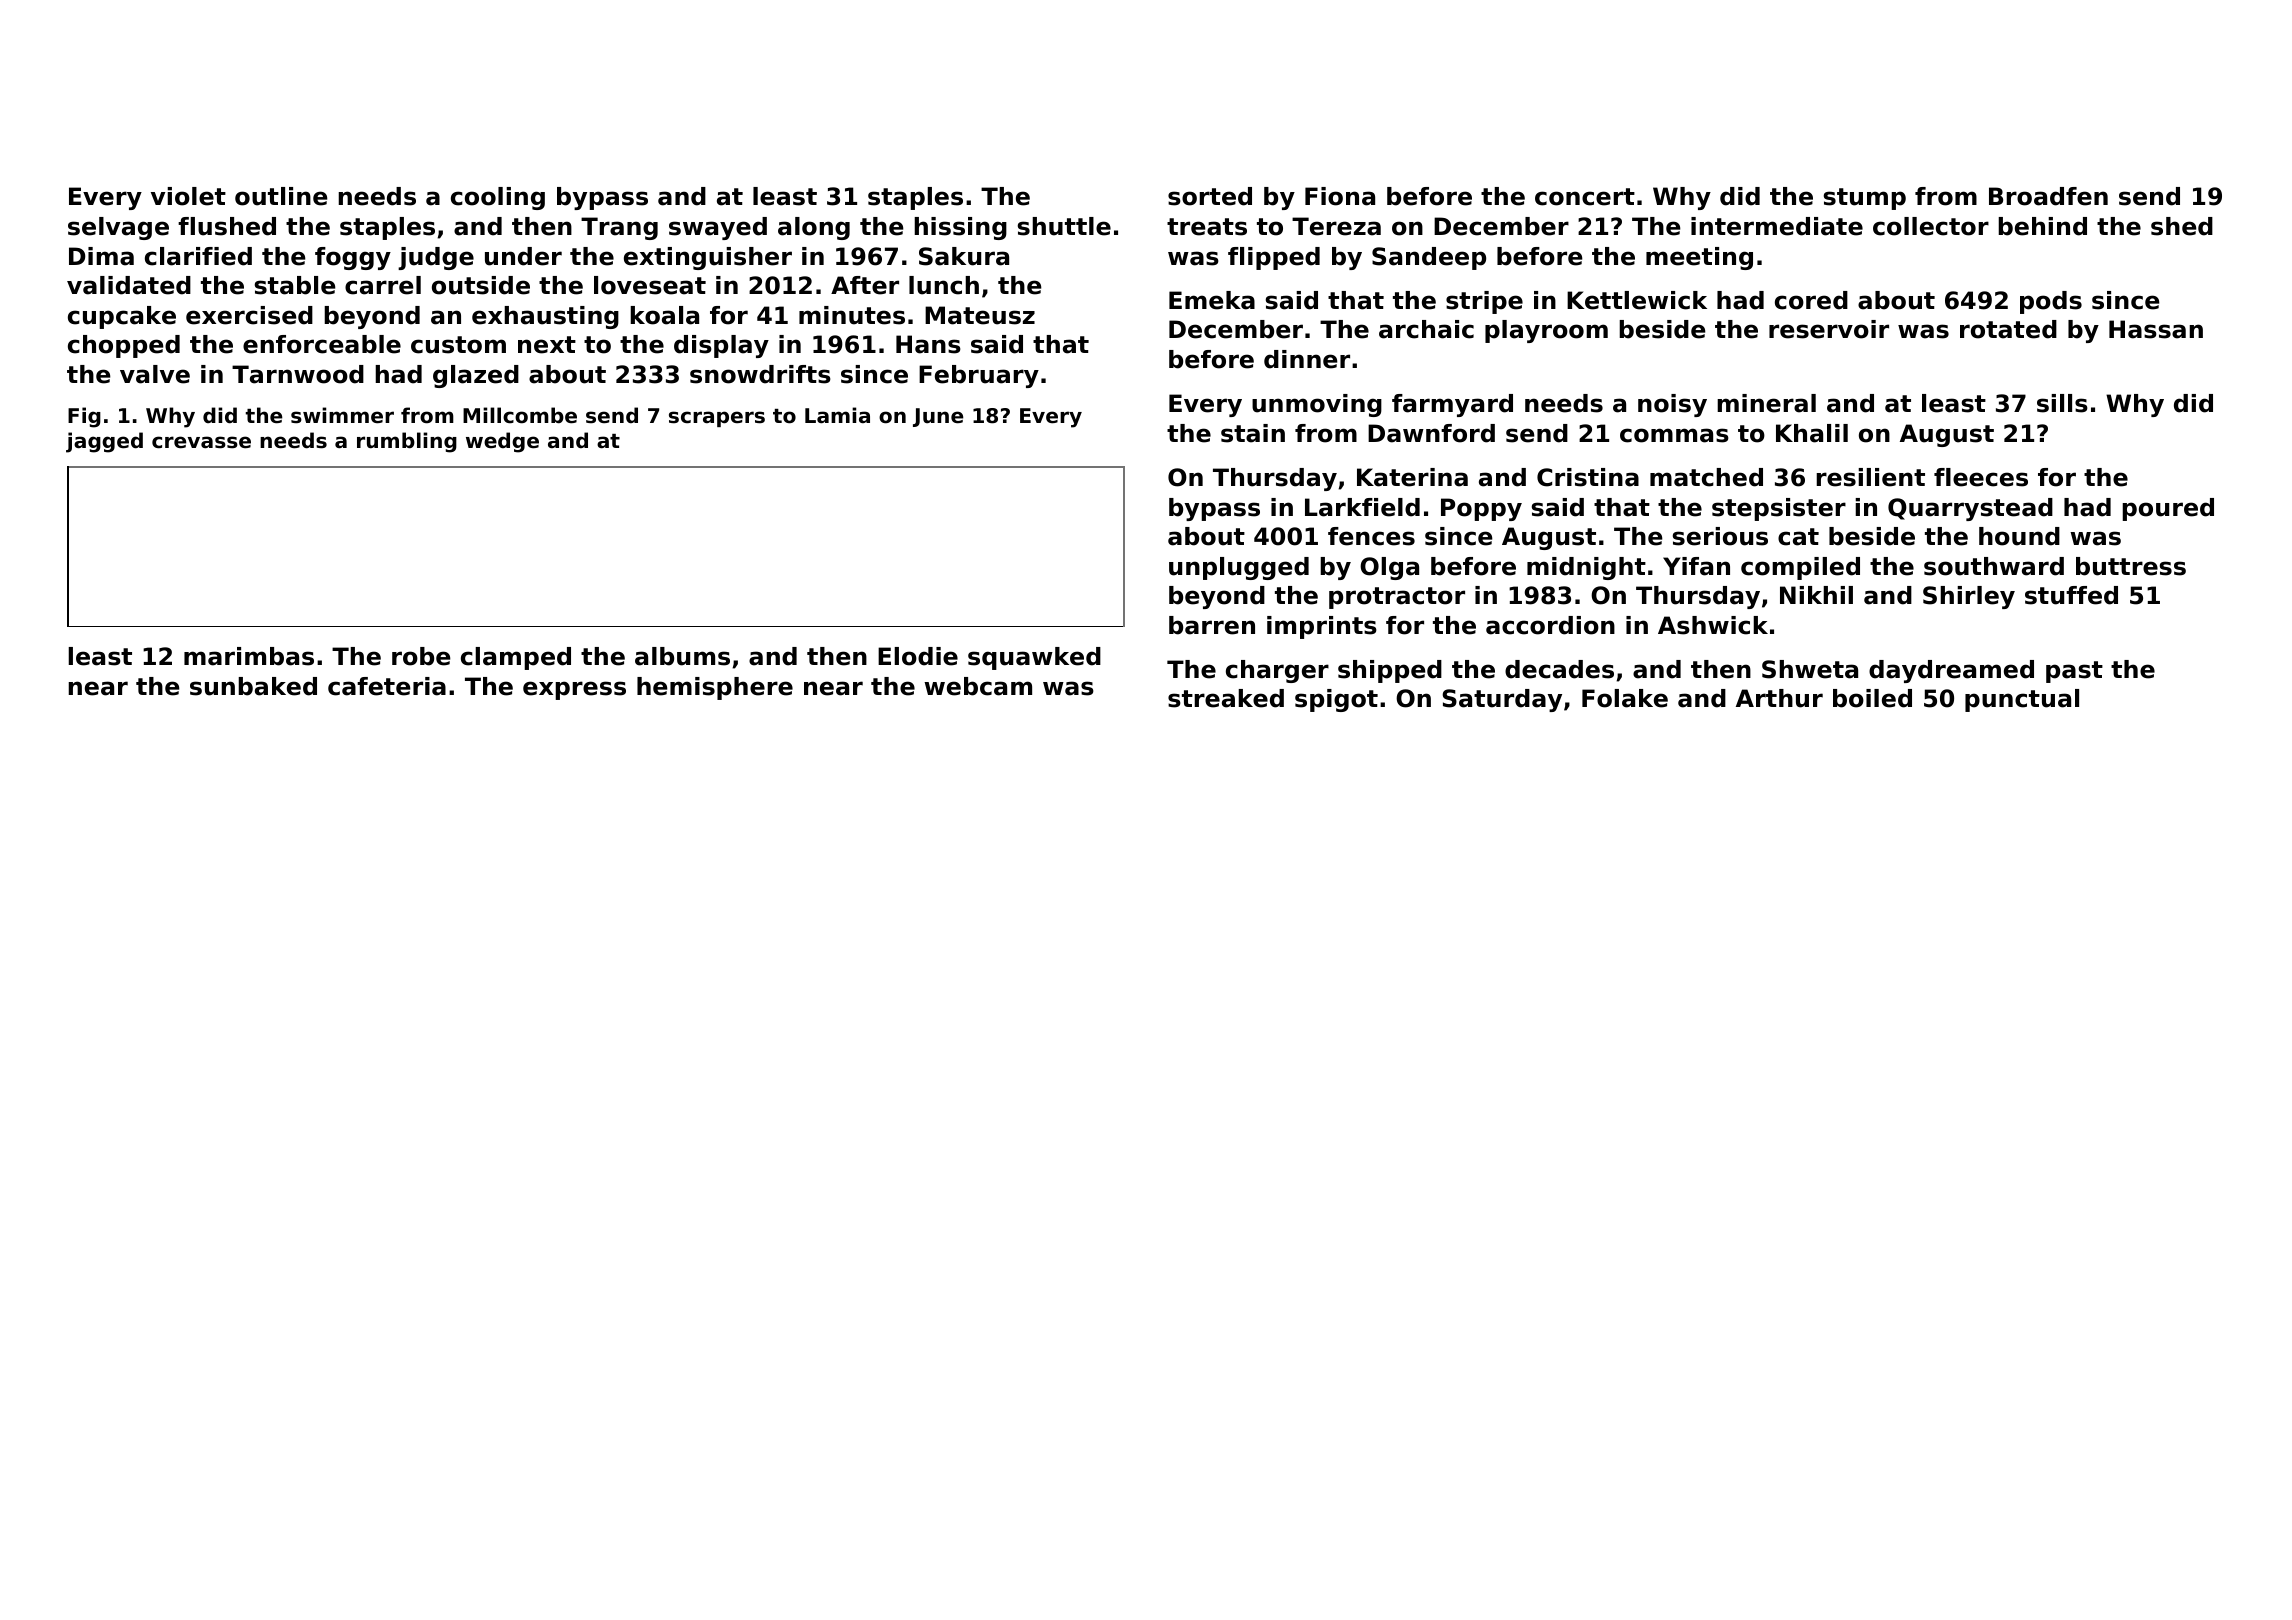 This screenshot has width=2292, height=1620. I want to click on unplugged, so click(1239, 568).
